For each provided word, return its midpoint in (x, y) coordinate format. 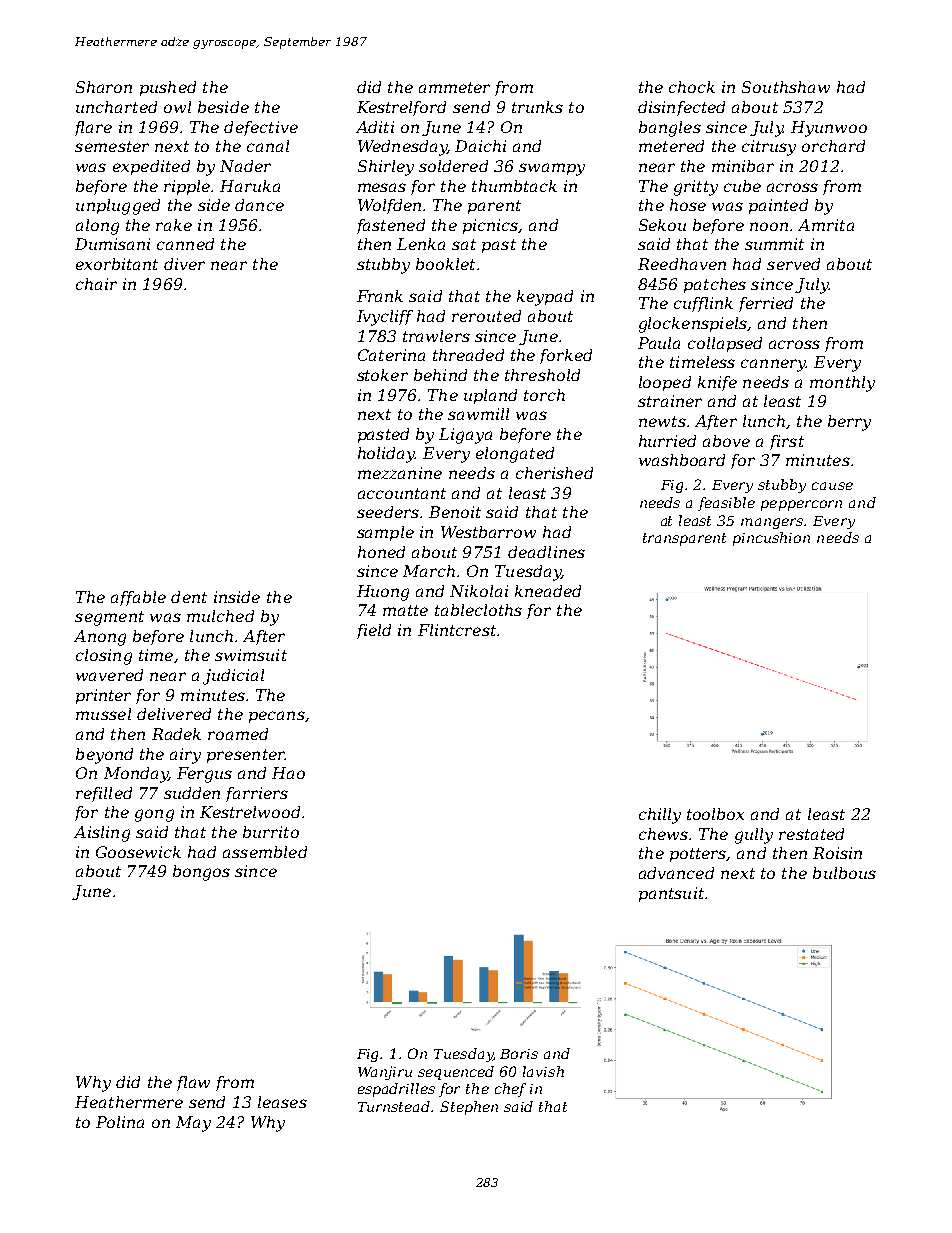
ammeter (454, 87)
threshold (542, 375)
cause (832, 486)
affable (138, 598)
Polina (120, 1122)
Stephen (469, 1108)
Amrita (826, 225)
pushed (168, 88)
